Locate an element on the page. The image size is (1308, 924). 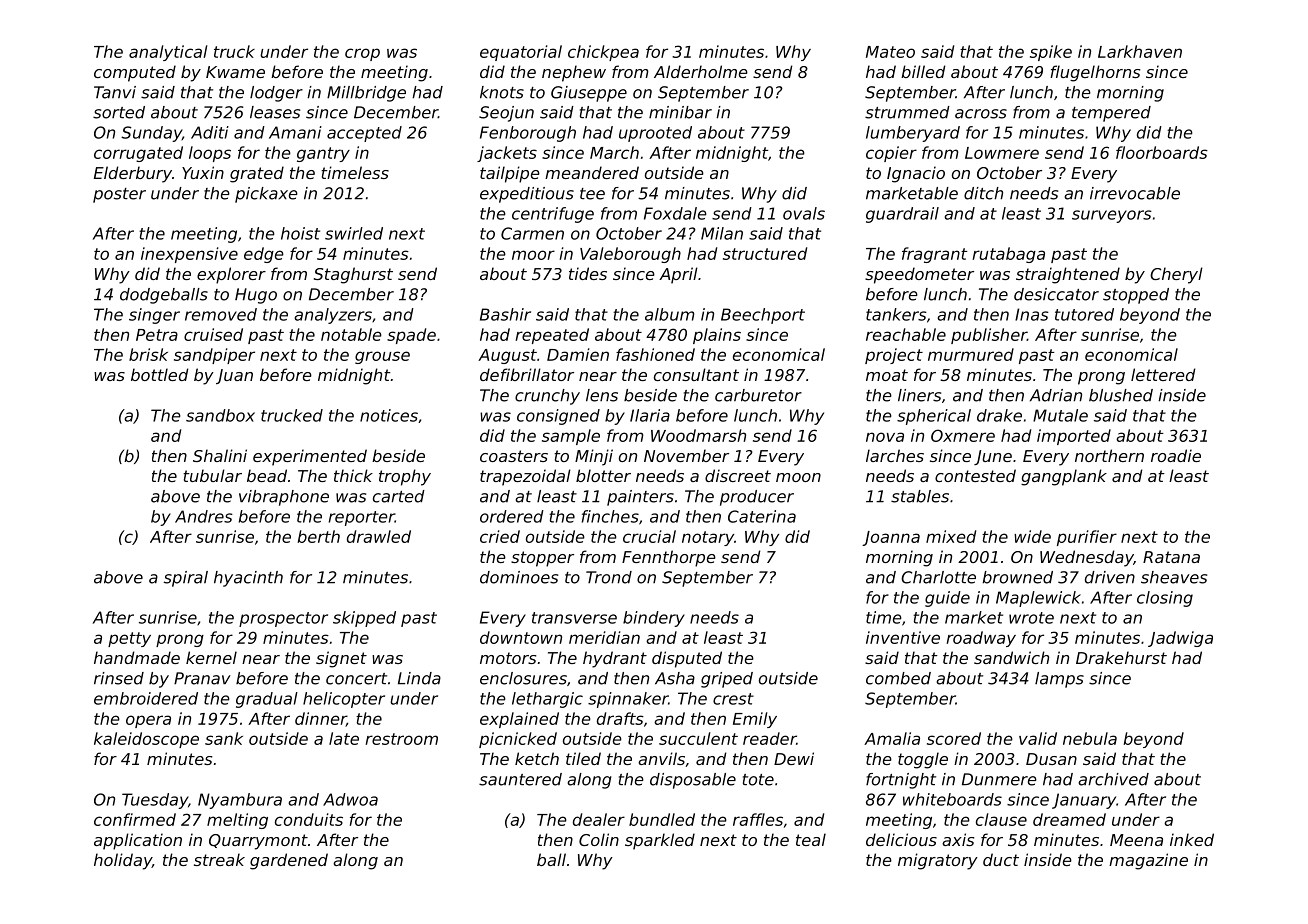
Andres is located at coordinates (204, 516).
